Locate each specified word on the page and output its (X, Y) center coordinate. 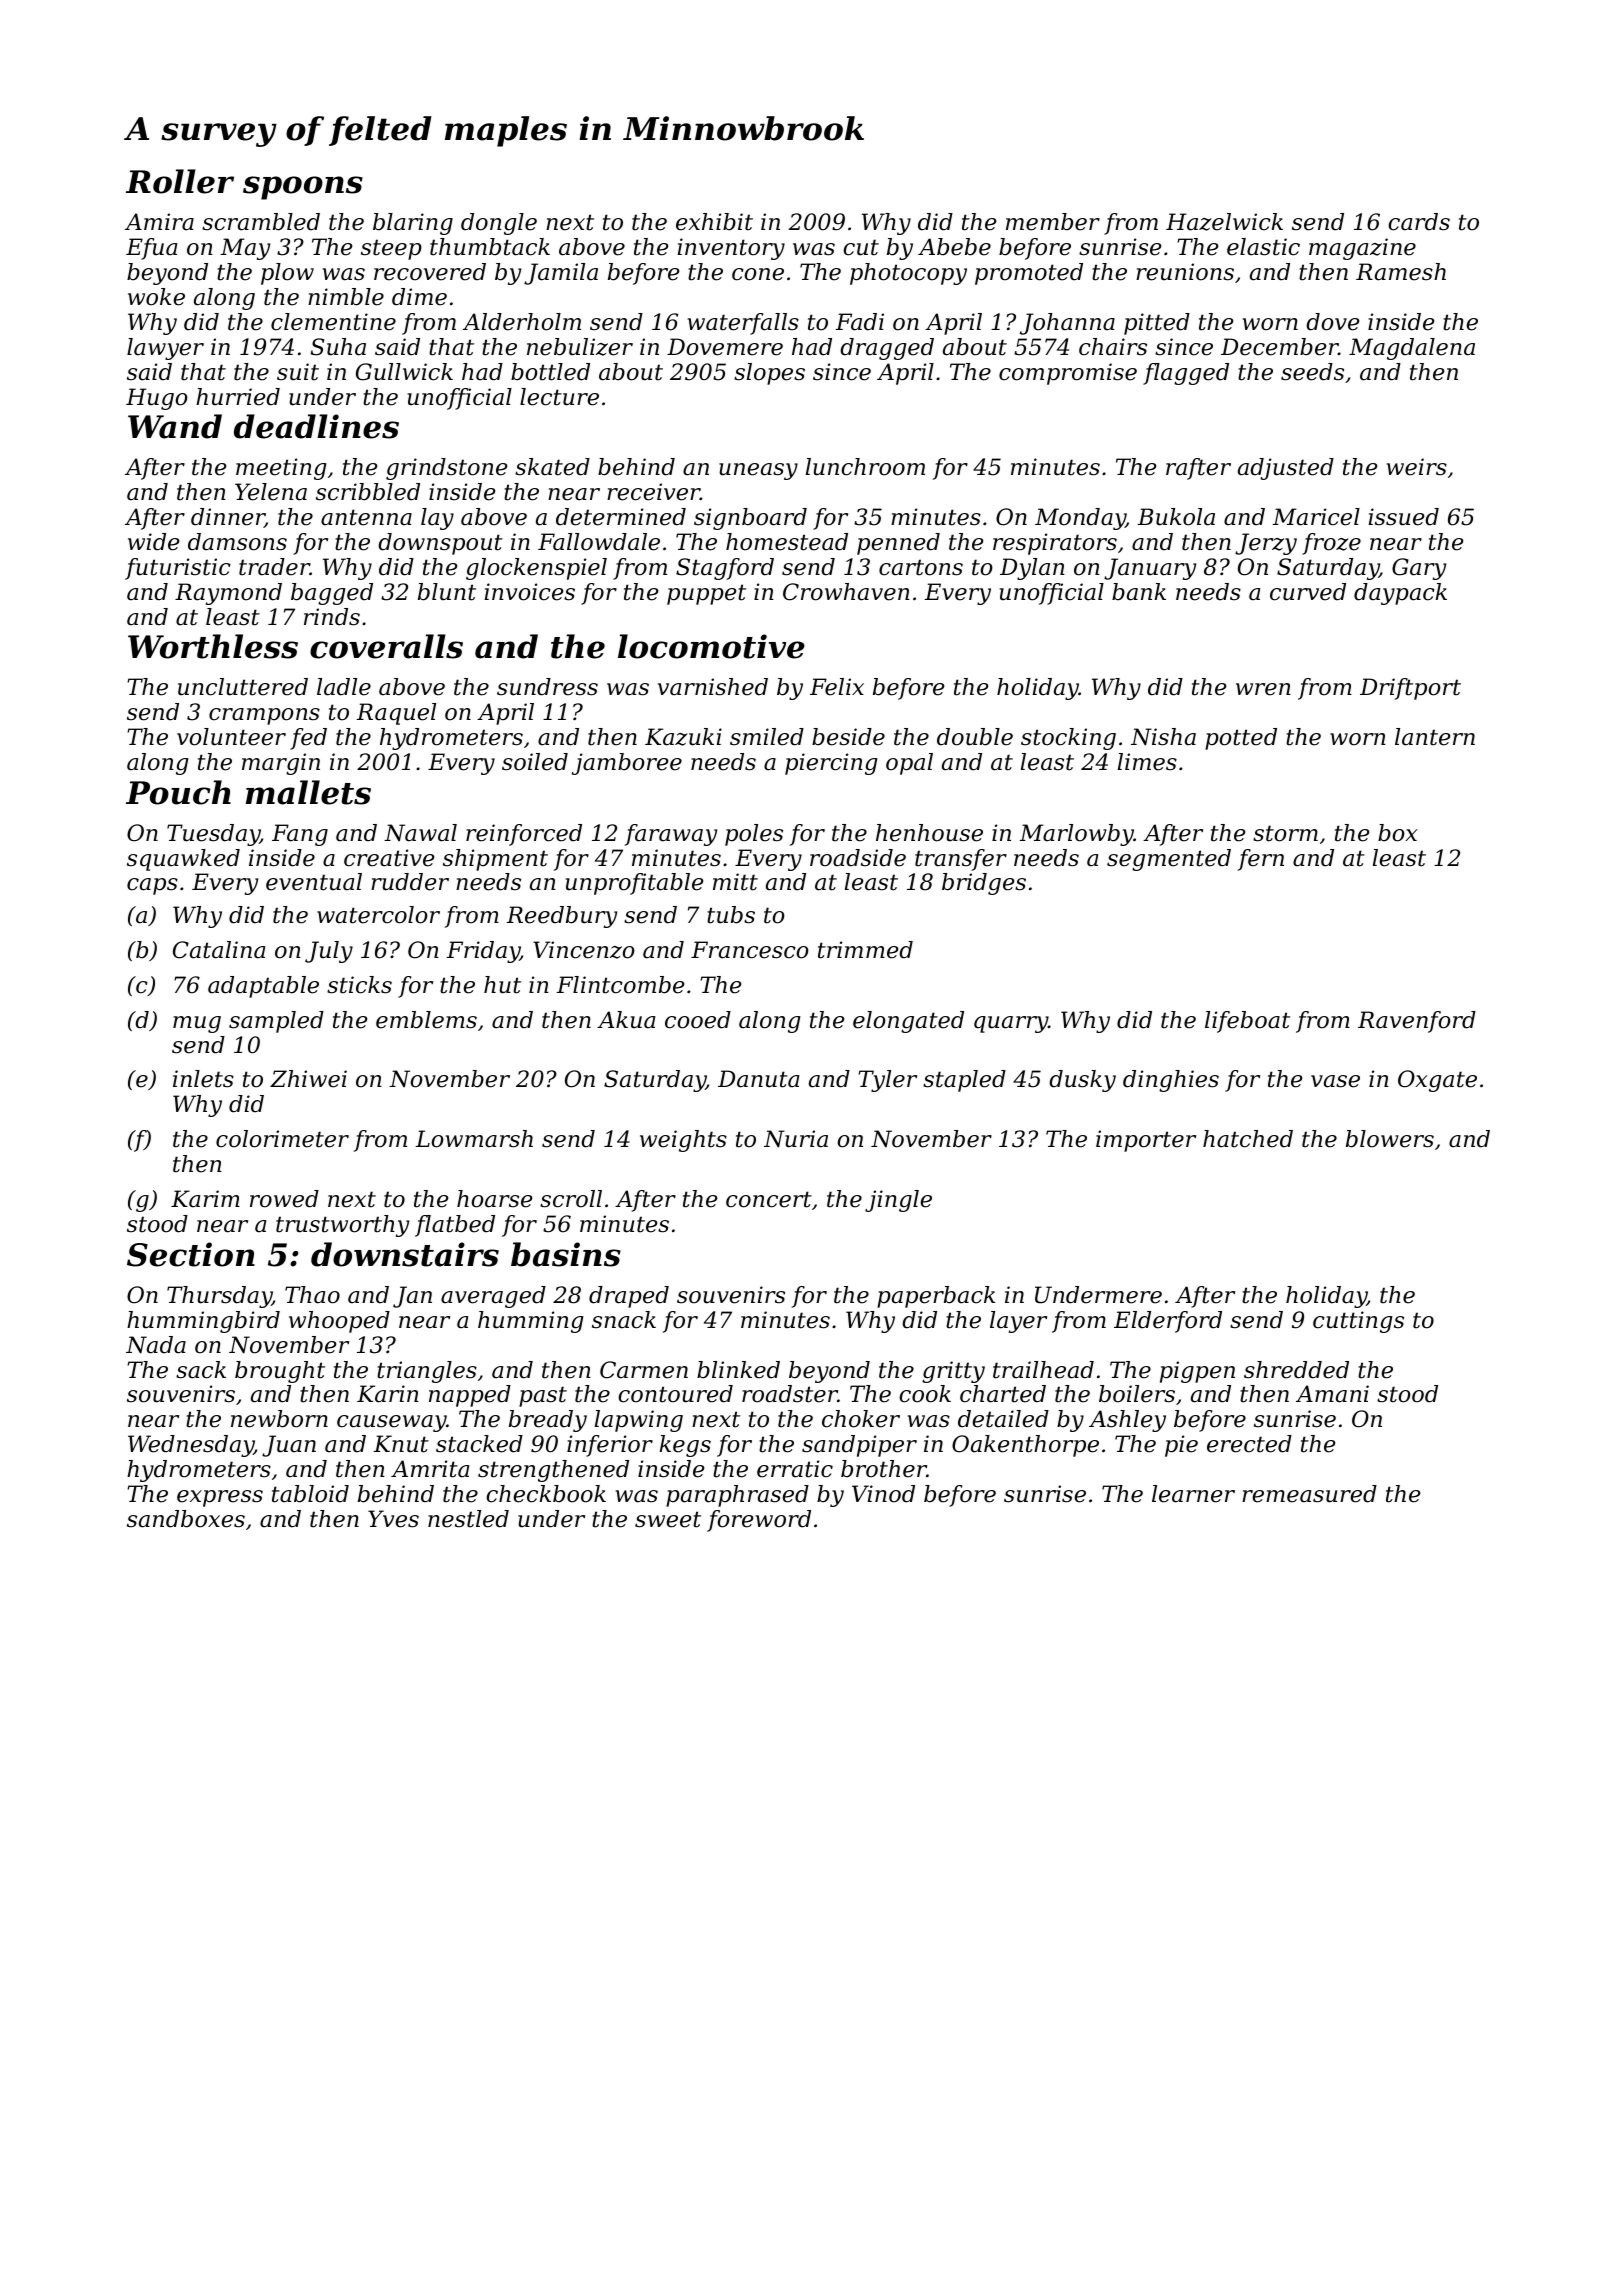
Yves (393, 1519)
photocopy (908, 274)
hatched (1248, 1139)
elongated (908, 1022)
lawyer (165, 349)
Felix (837, 687)
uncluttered (243, 687)
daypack (1400, 594)
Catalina (219, 950)
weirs (1417, 467)
